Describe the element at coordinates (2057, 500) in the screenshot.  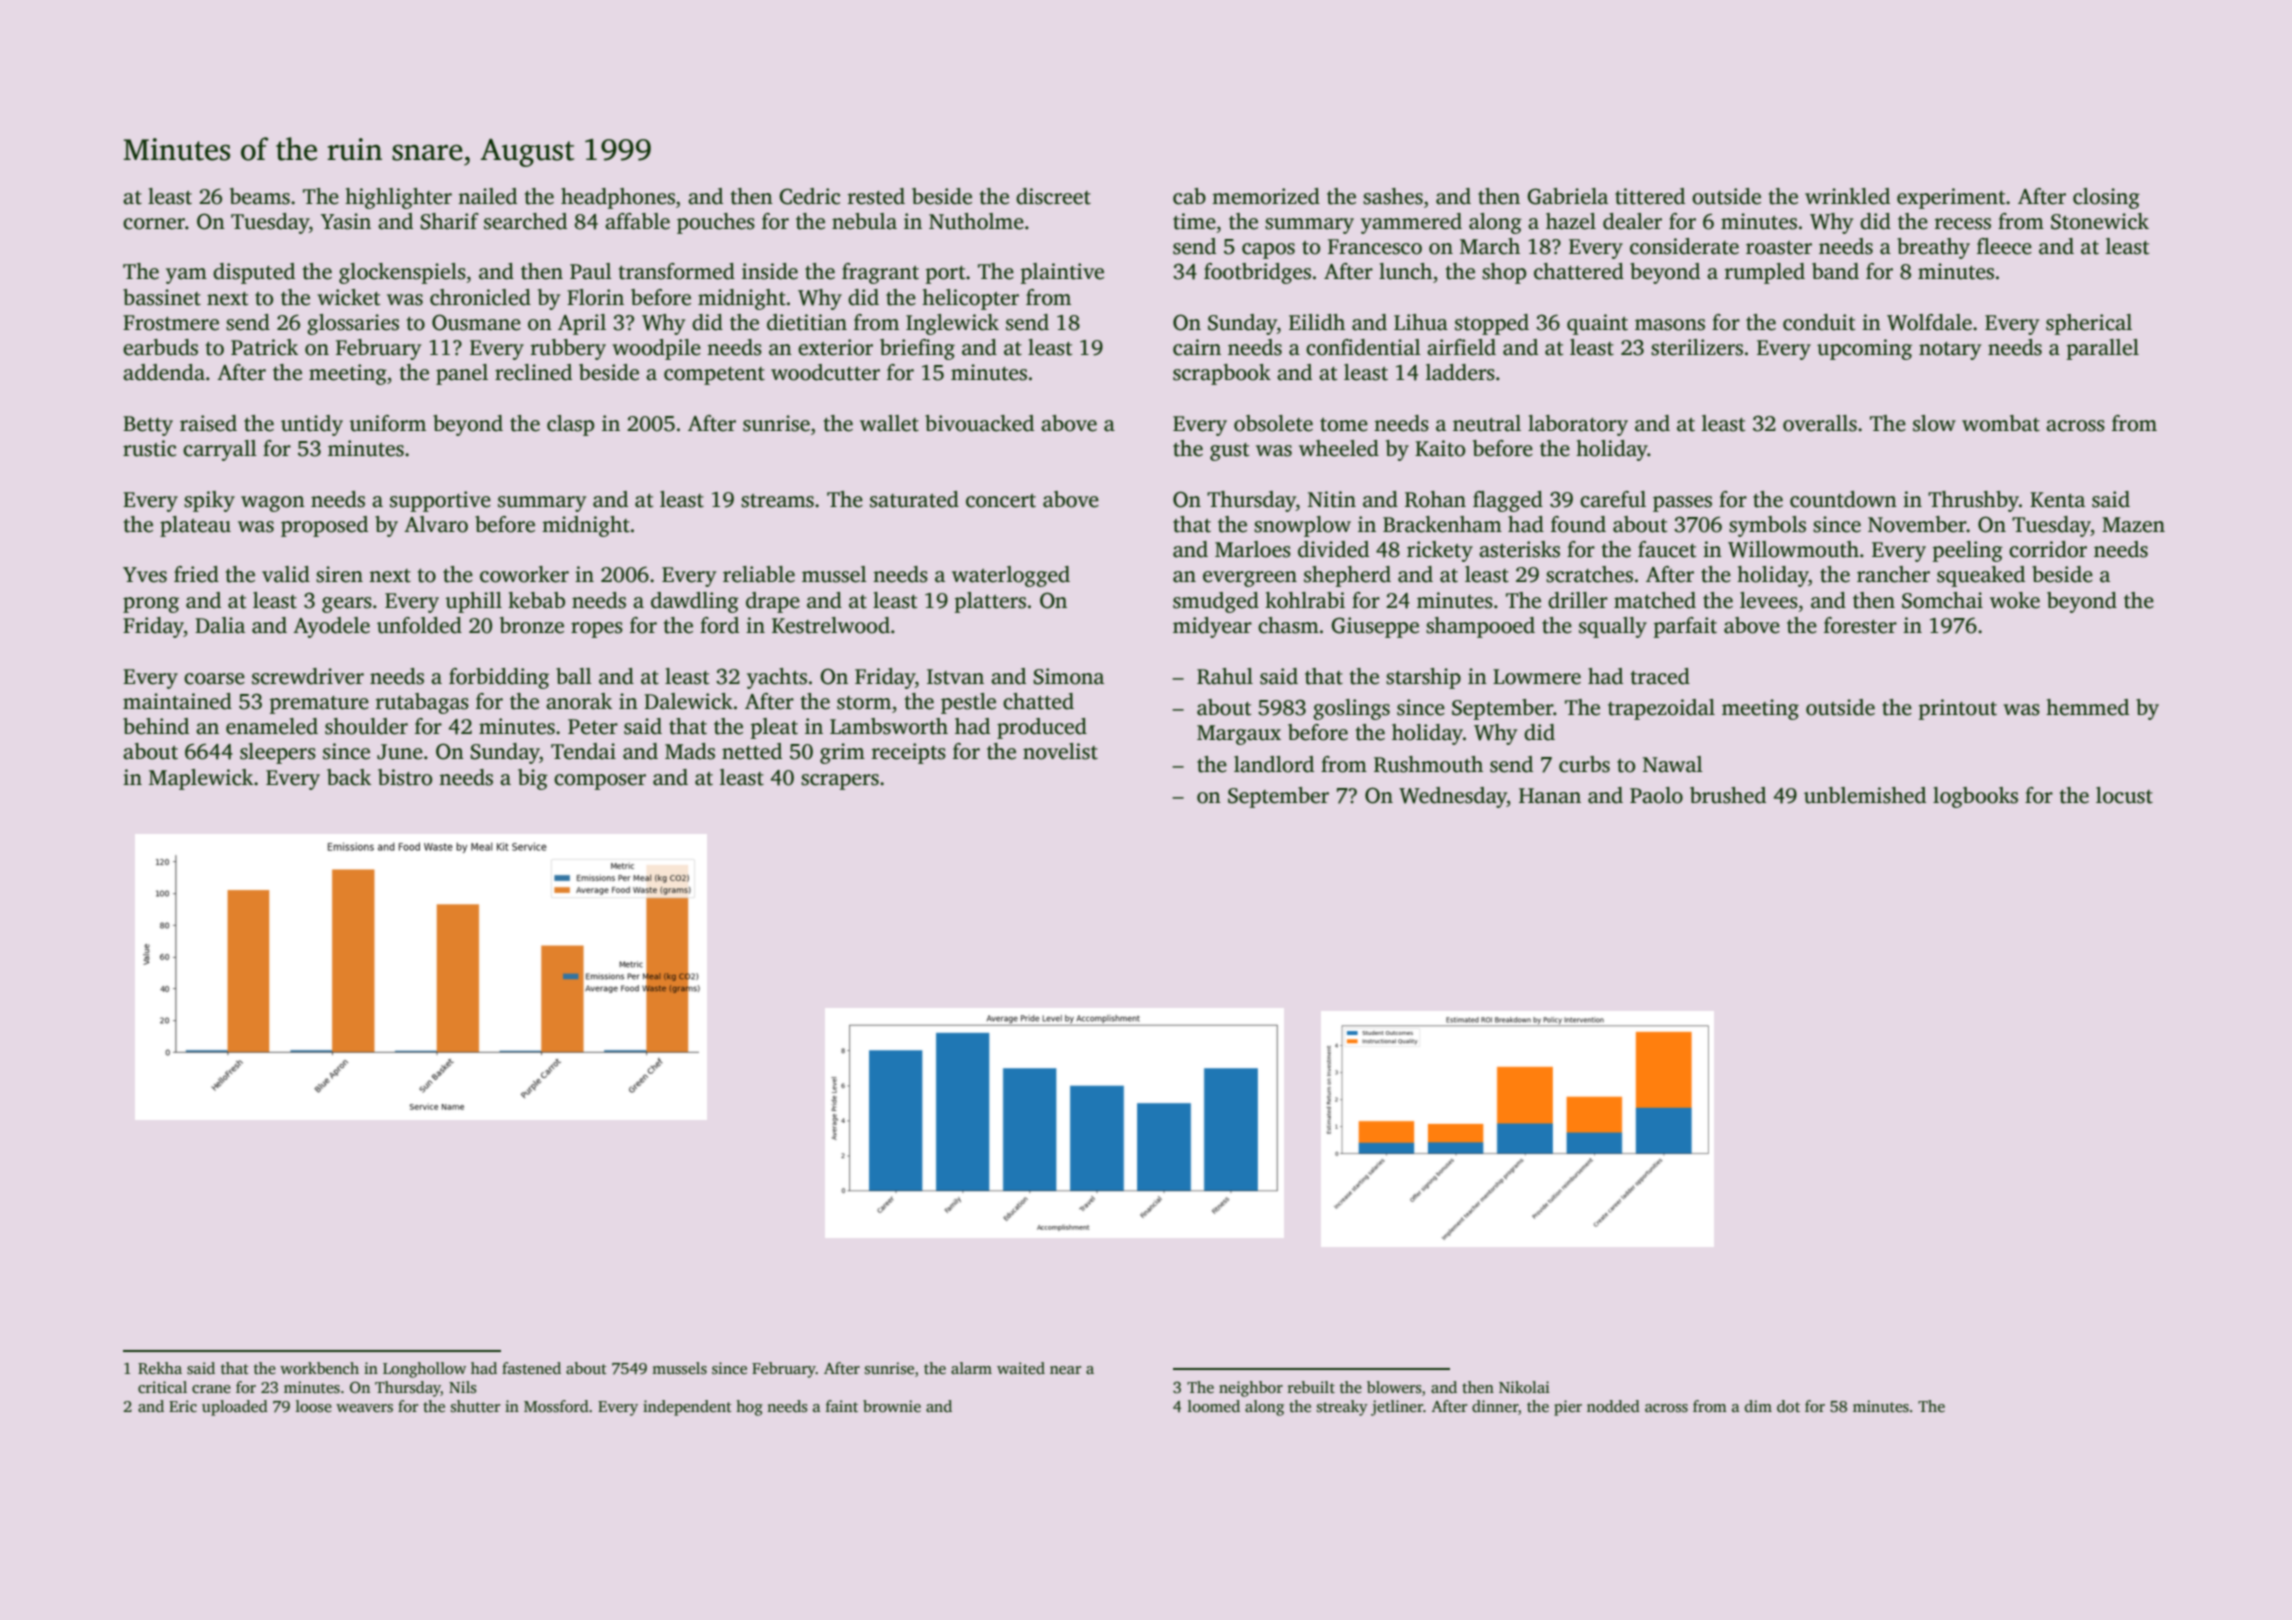
I see `Kenta` at that location.
